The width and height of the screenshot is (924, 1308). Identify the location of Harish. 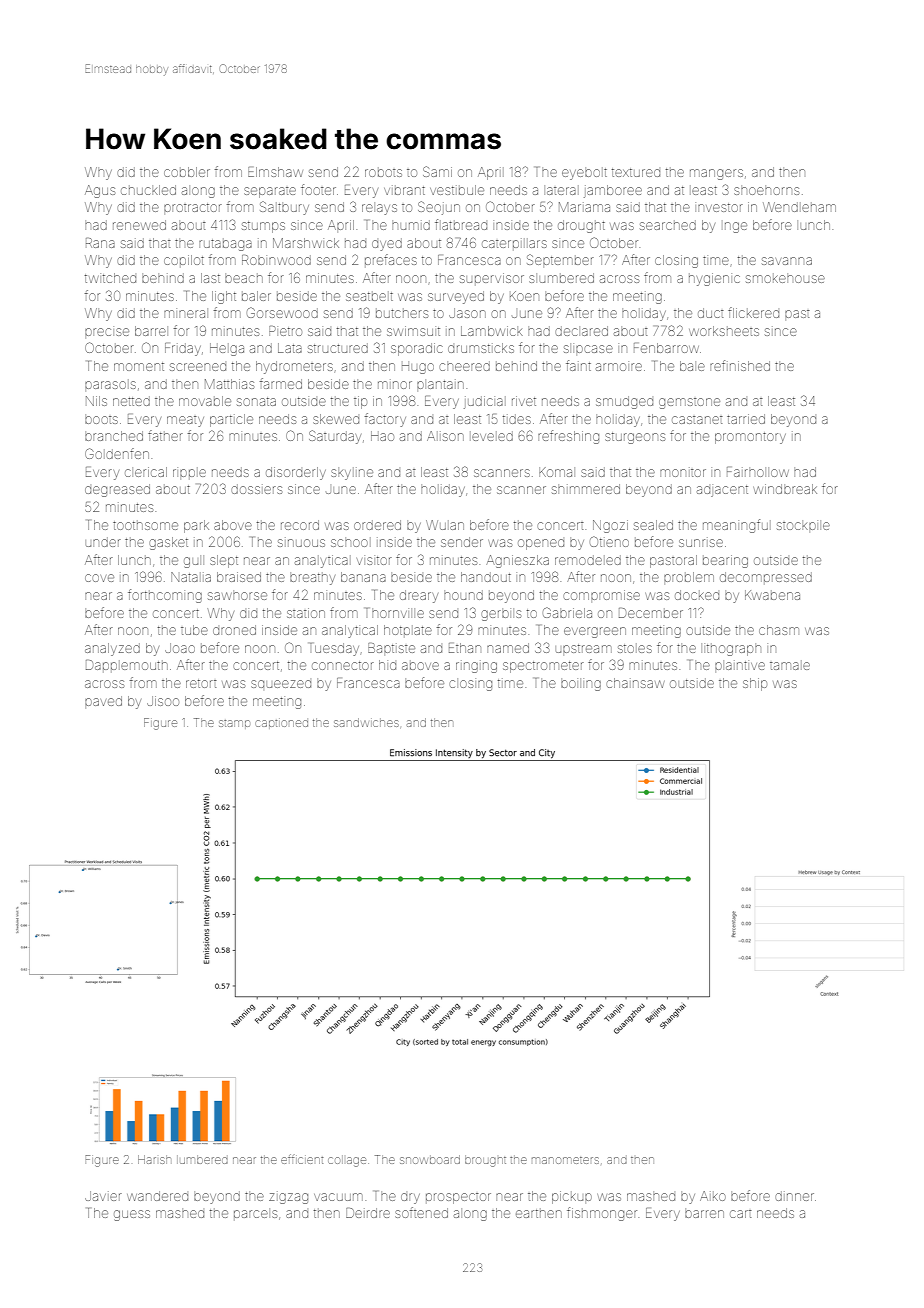
(154, 1159).
